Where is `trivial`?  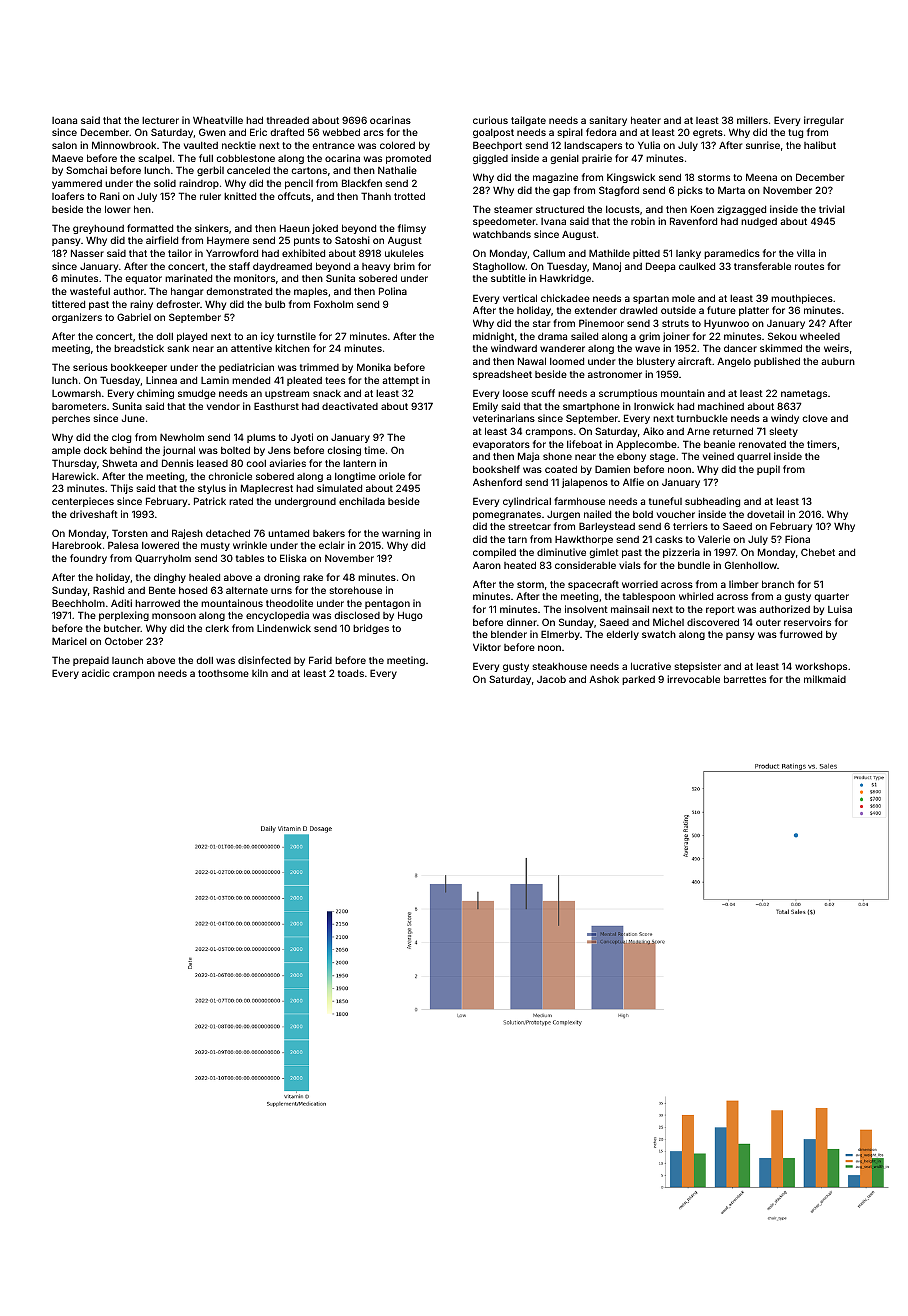 trivial is located at coordinates (832, 209).
